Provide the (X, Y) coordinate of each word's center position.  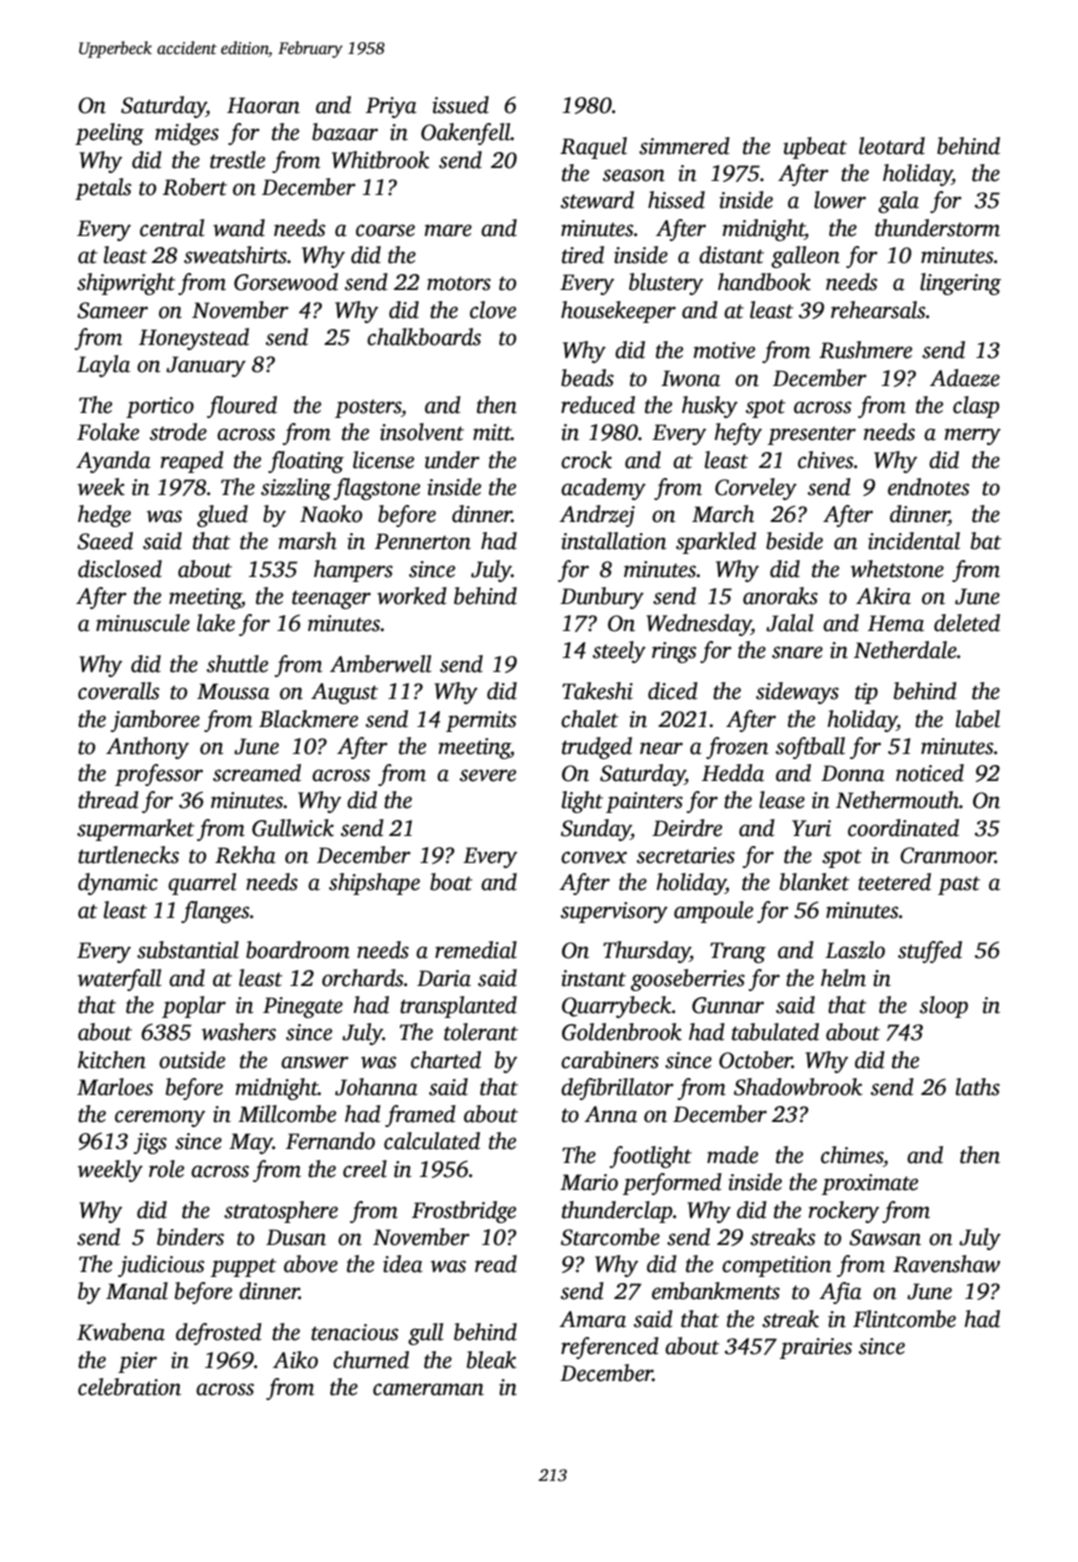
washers (239, 1032)
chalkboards (424, 337)
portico (160, 407)
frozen (737, 748)
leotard (892, 146)
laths (978, 1087)
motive (724, 350)
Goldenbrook (622, 1032)
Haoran (263, 105)
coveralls (118, 691)
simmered (684, 146)
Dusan (296, 1237)
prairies (816, 1348)
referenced (610, 1348)
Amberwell (380, 664)
